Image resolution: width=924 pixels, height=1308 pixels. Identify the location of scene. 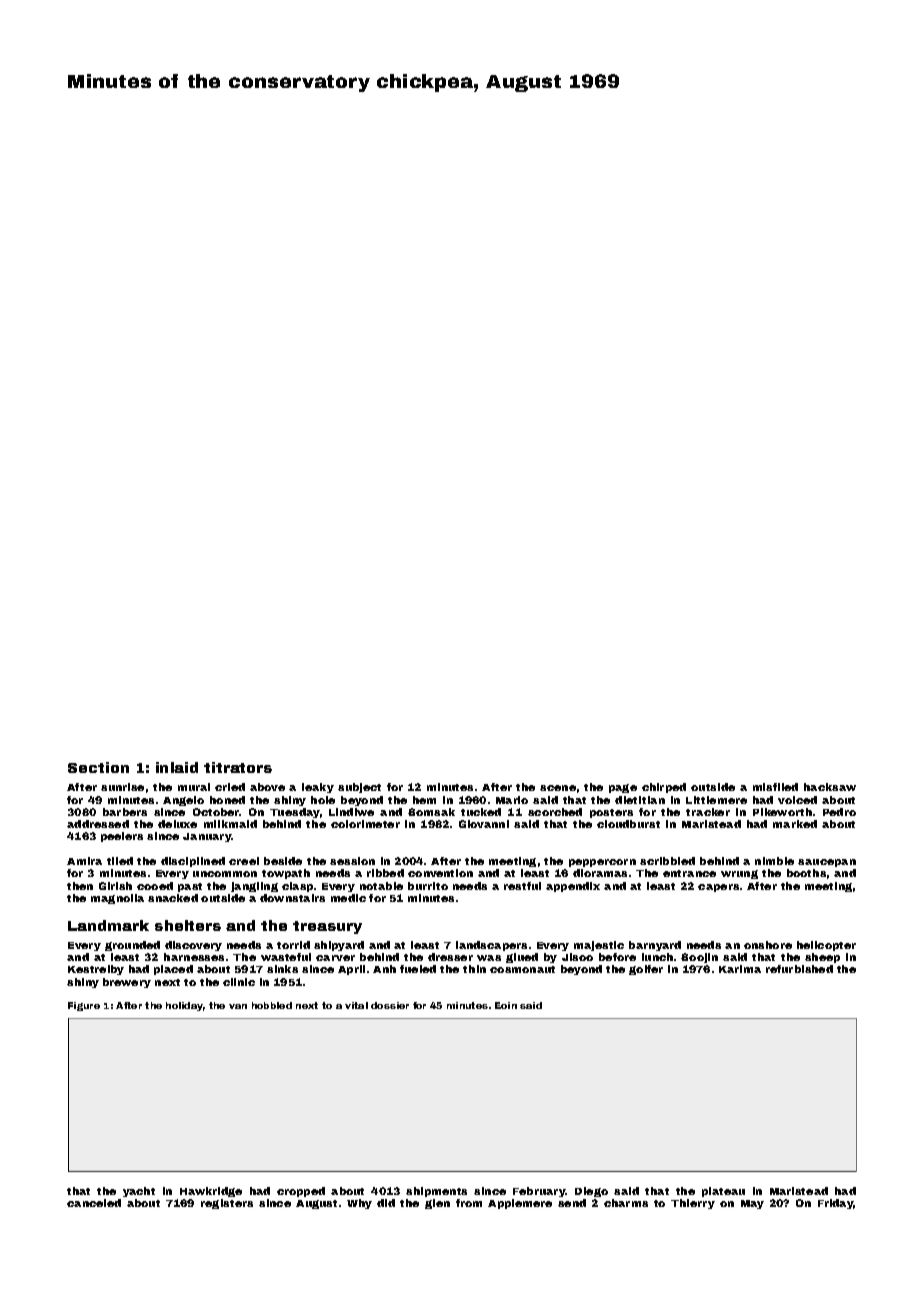
(558, 788).
